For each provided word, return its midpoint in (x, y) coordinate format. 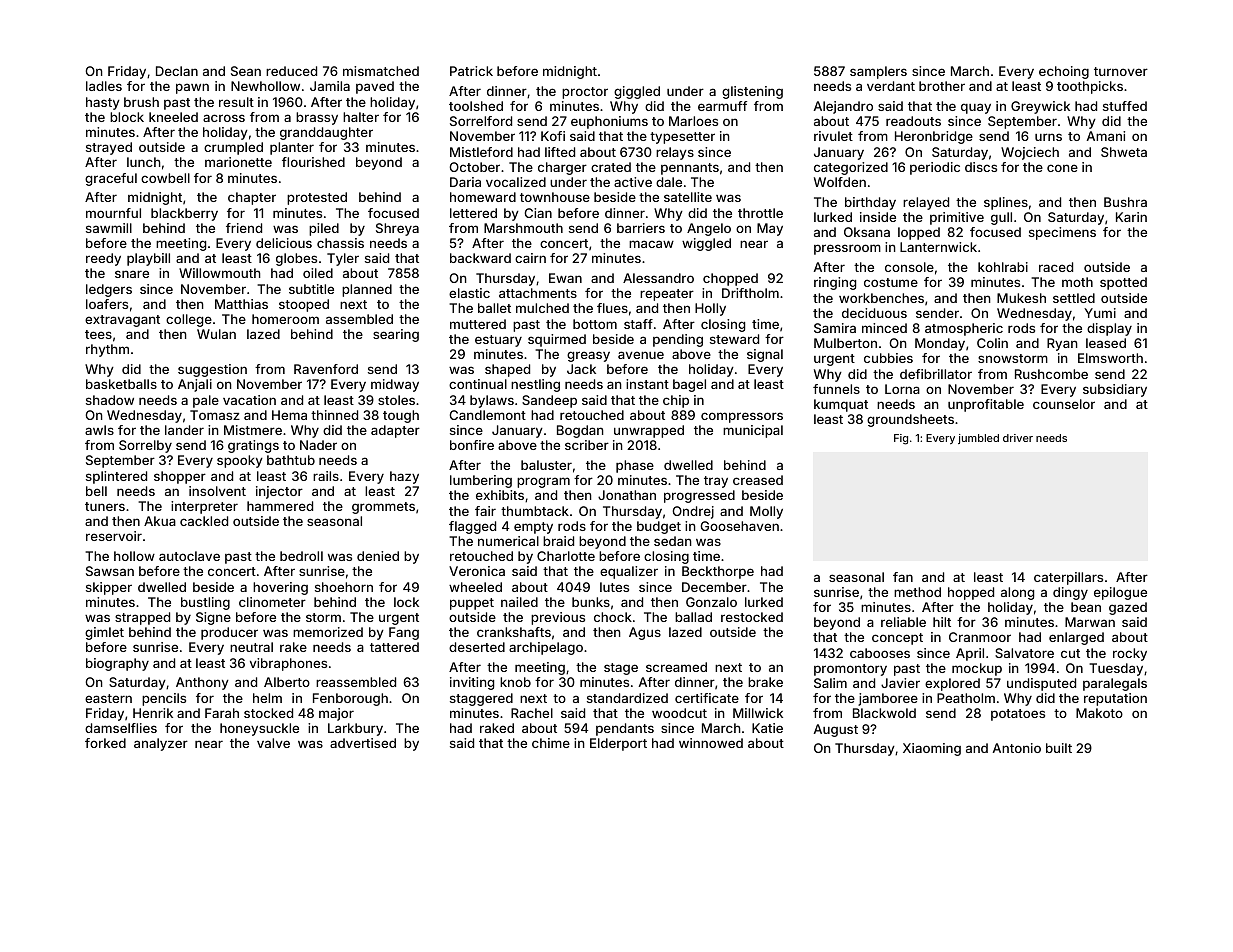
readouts (913, 121)
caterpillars (1068, 578)
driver (1018, 438)
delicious (284, 243)
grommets (383, 508)
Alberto (287, 682)
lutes (614, 587)
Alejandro (843, 107)
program (543, 482)
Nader (318, 445)
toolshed (476, 106)
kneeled (173, 117)
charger (562, 168)
